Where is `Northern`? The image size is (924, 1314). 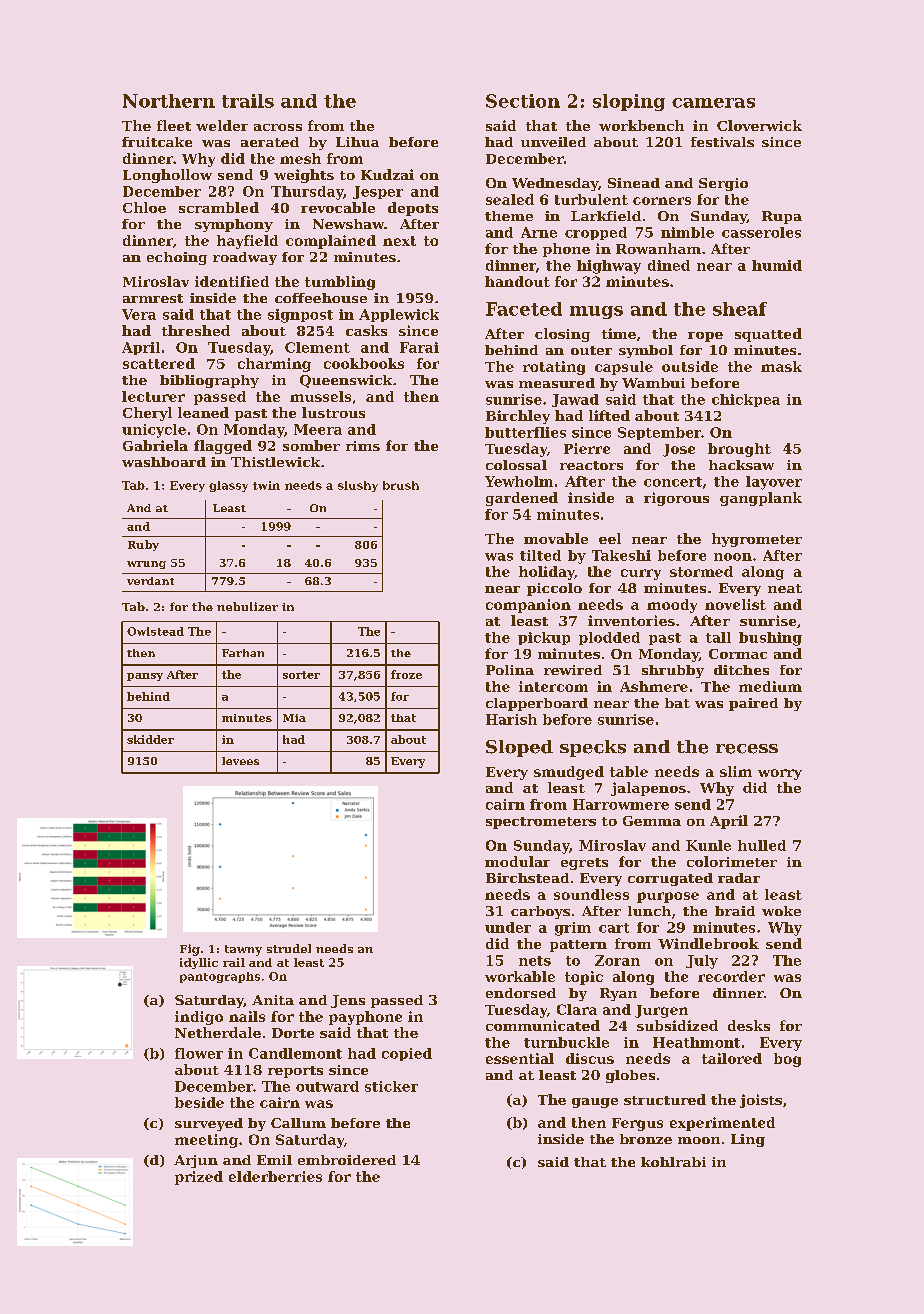 Northern is located at coordinates (169, 101).
